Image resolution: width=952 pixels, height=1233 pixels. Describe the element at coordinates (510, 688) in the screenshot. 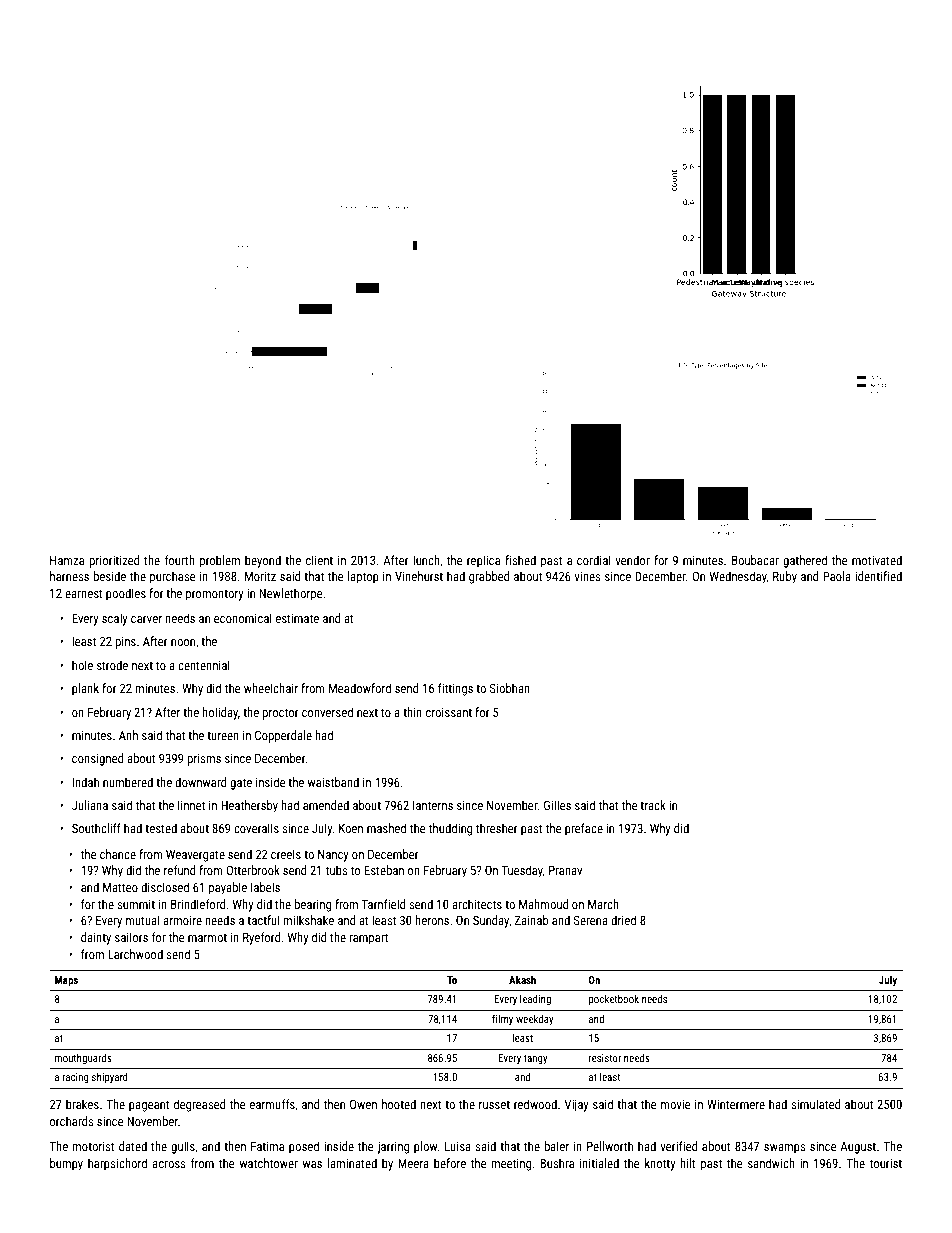

I see `Siobhan` at that location.
